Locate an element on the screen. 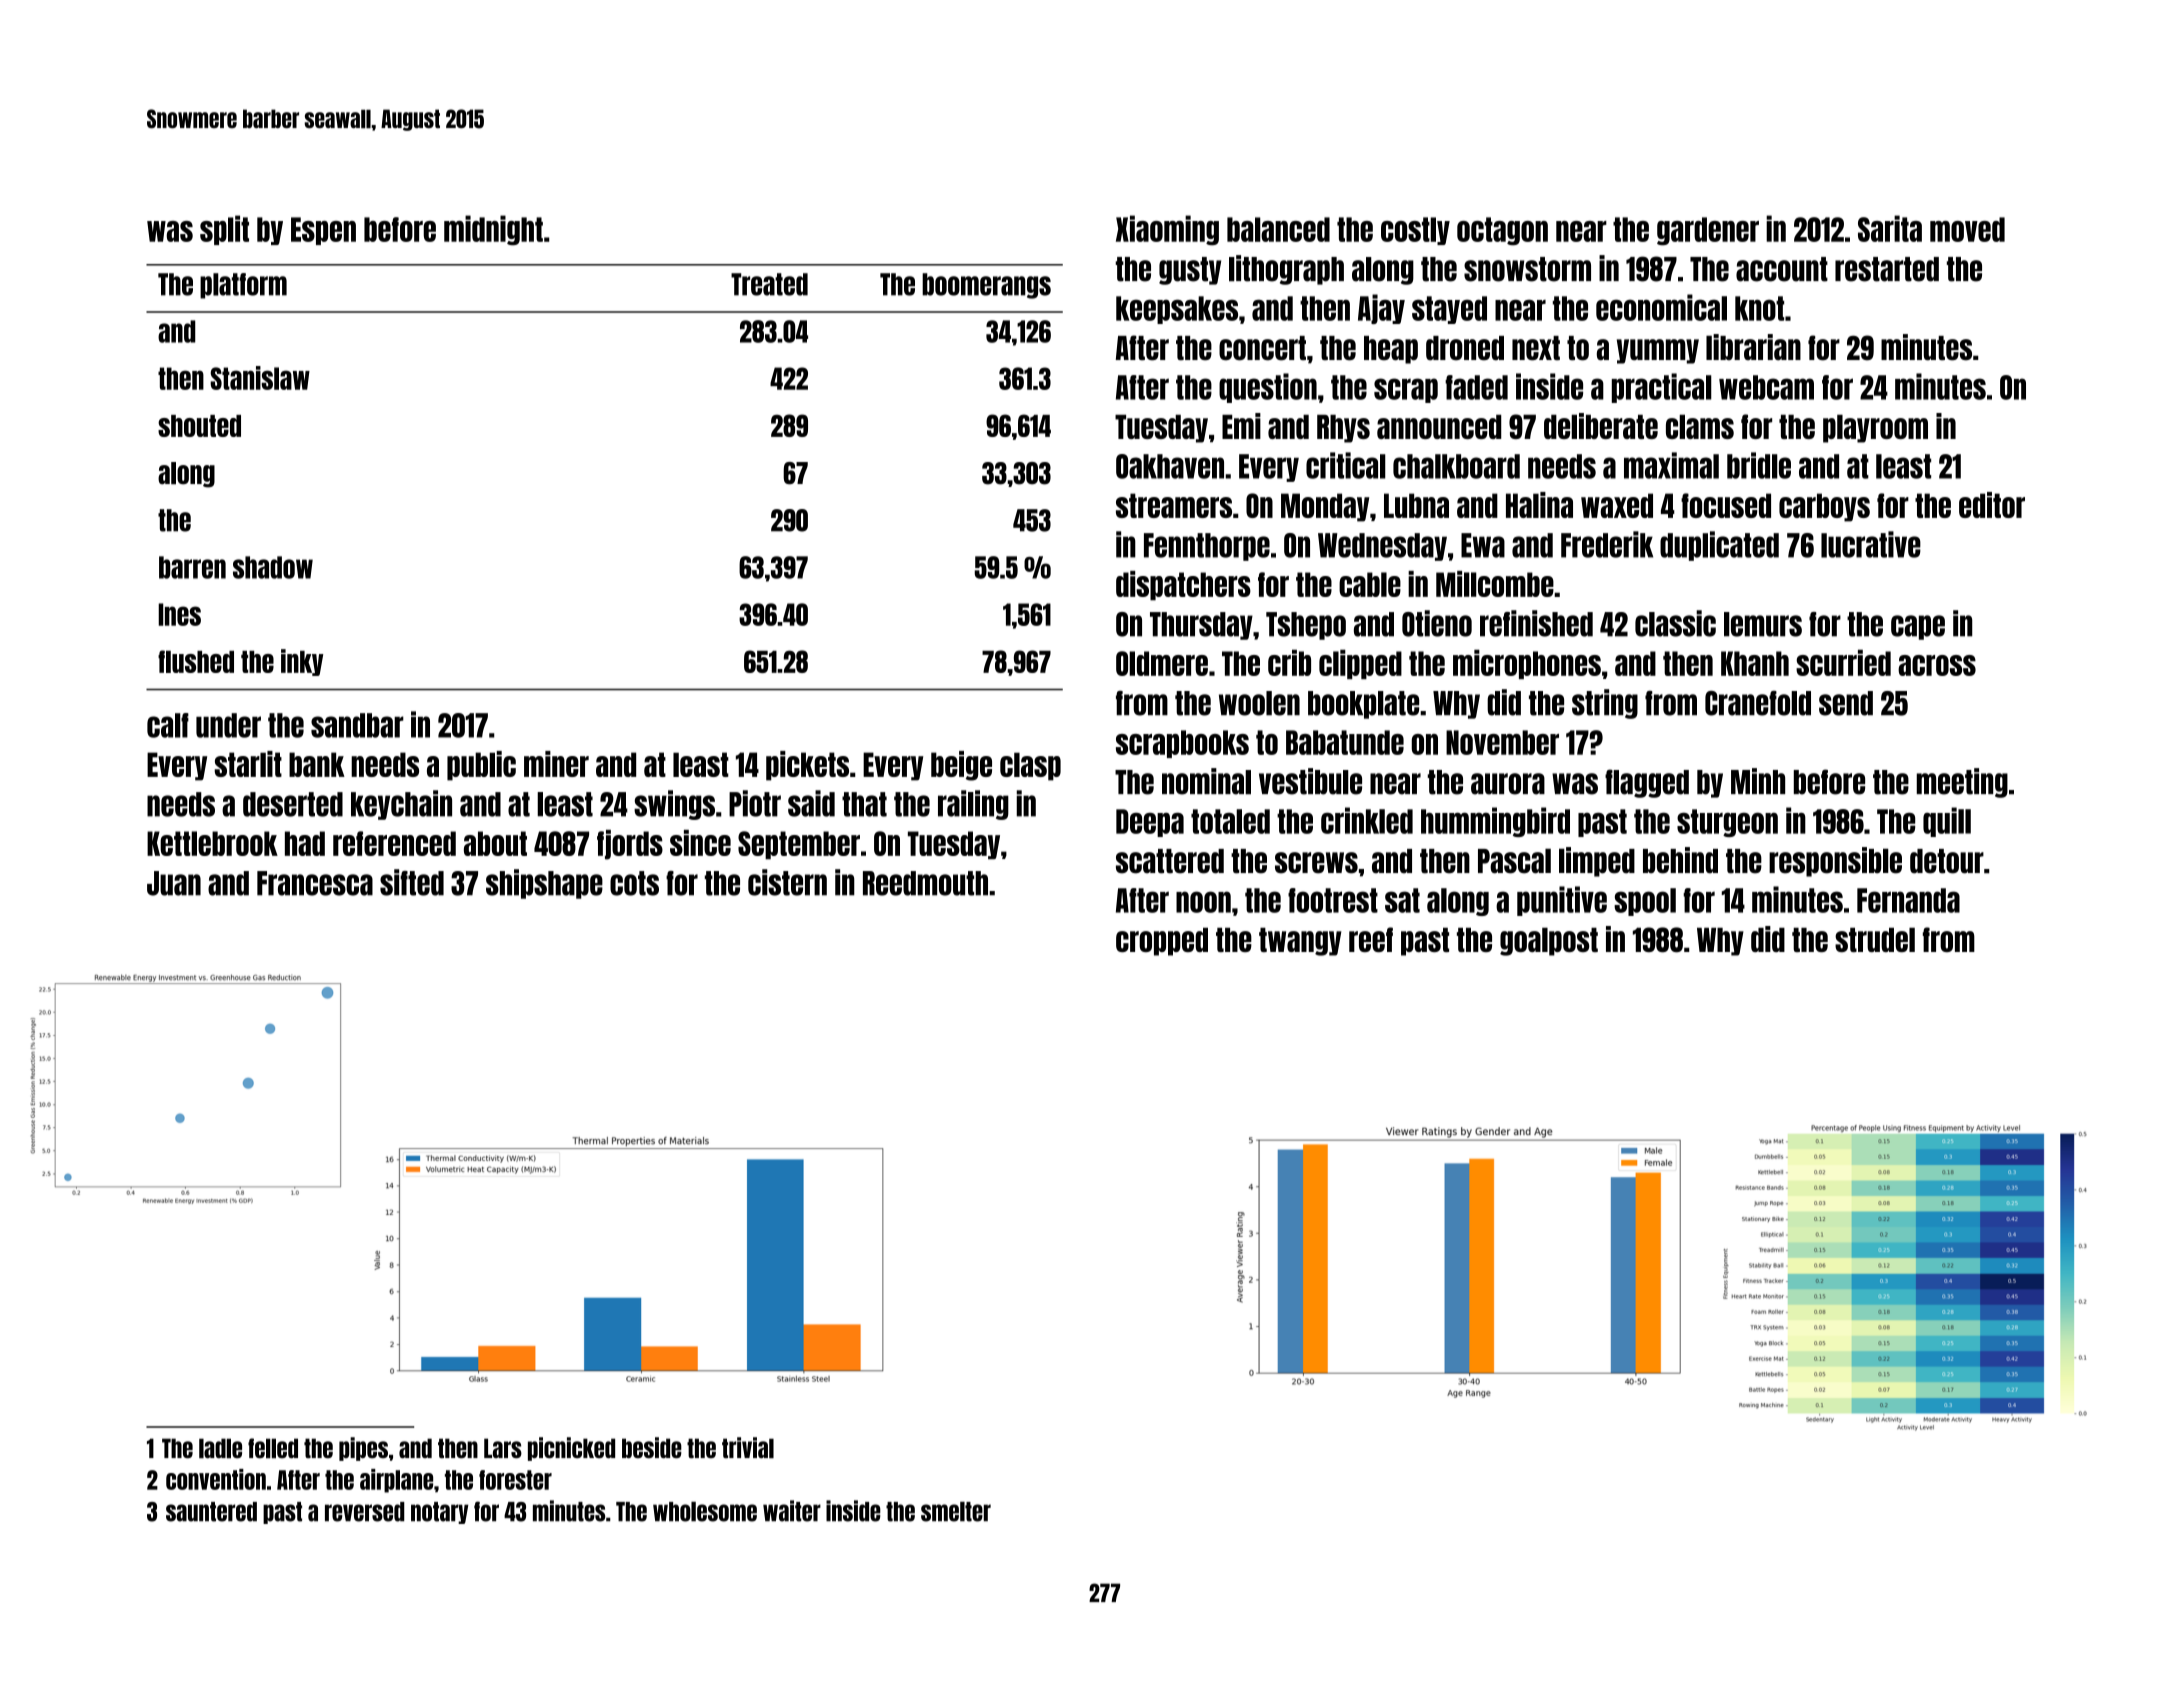 Image resolution: width=2178 pixels, height=1683 pixels. smelter is located at coordinates (956, 1511).
